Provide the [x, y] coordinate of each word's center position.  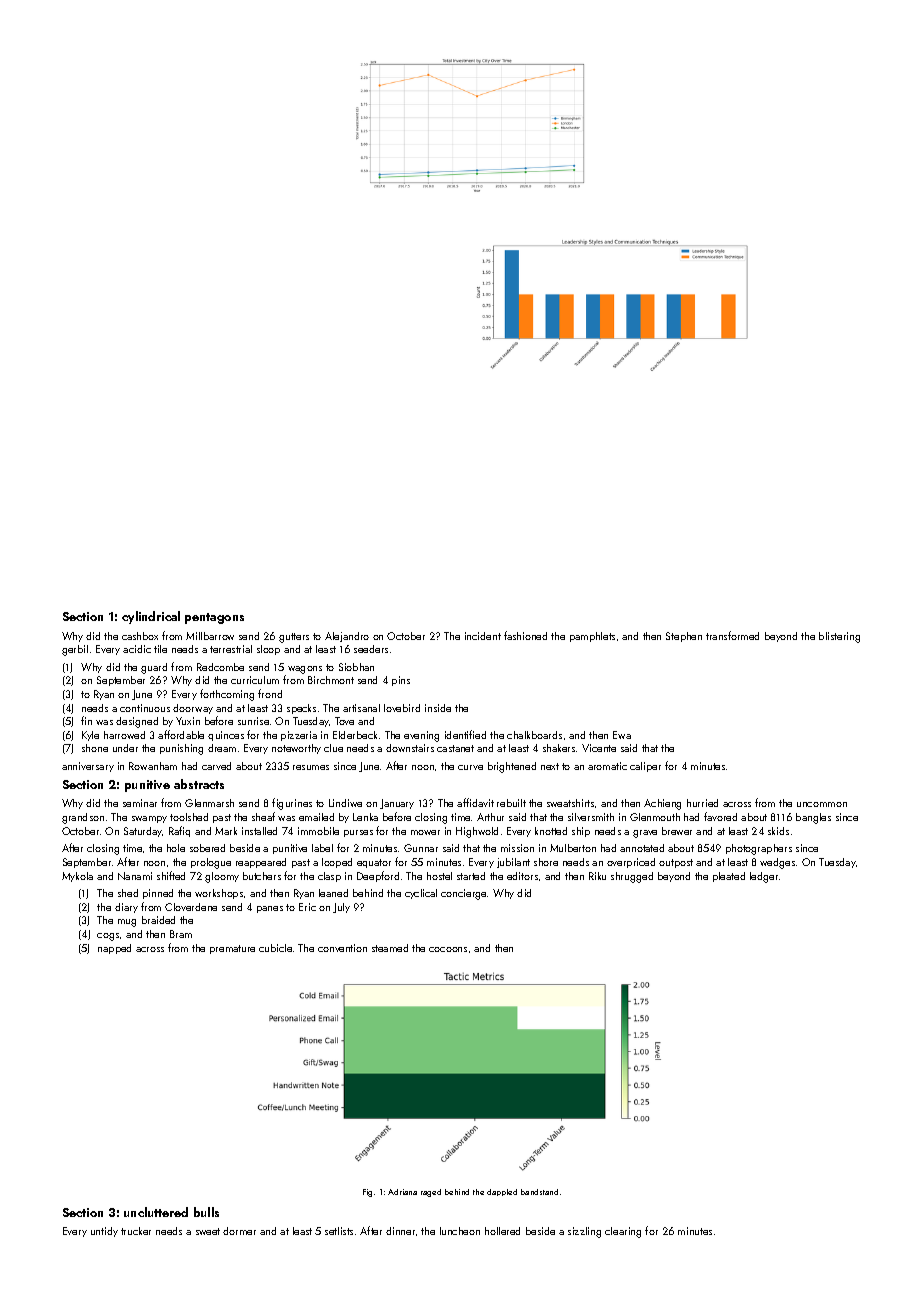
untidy [104, 1232]
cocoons [448, 949]
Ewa [622, 735]
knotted [551, 831]
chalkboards [534, 735]
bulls [206, 1212]
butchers [262, 876]
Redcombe [220, 667]
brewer [677, 831]
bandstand [539, 1192]
